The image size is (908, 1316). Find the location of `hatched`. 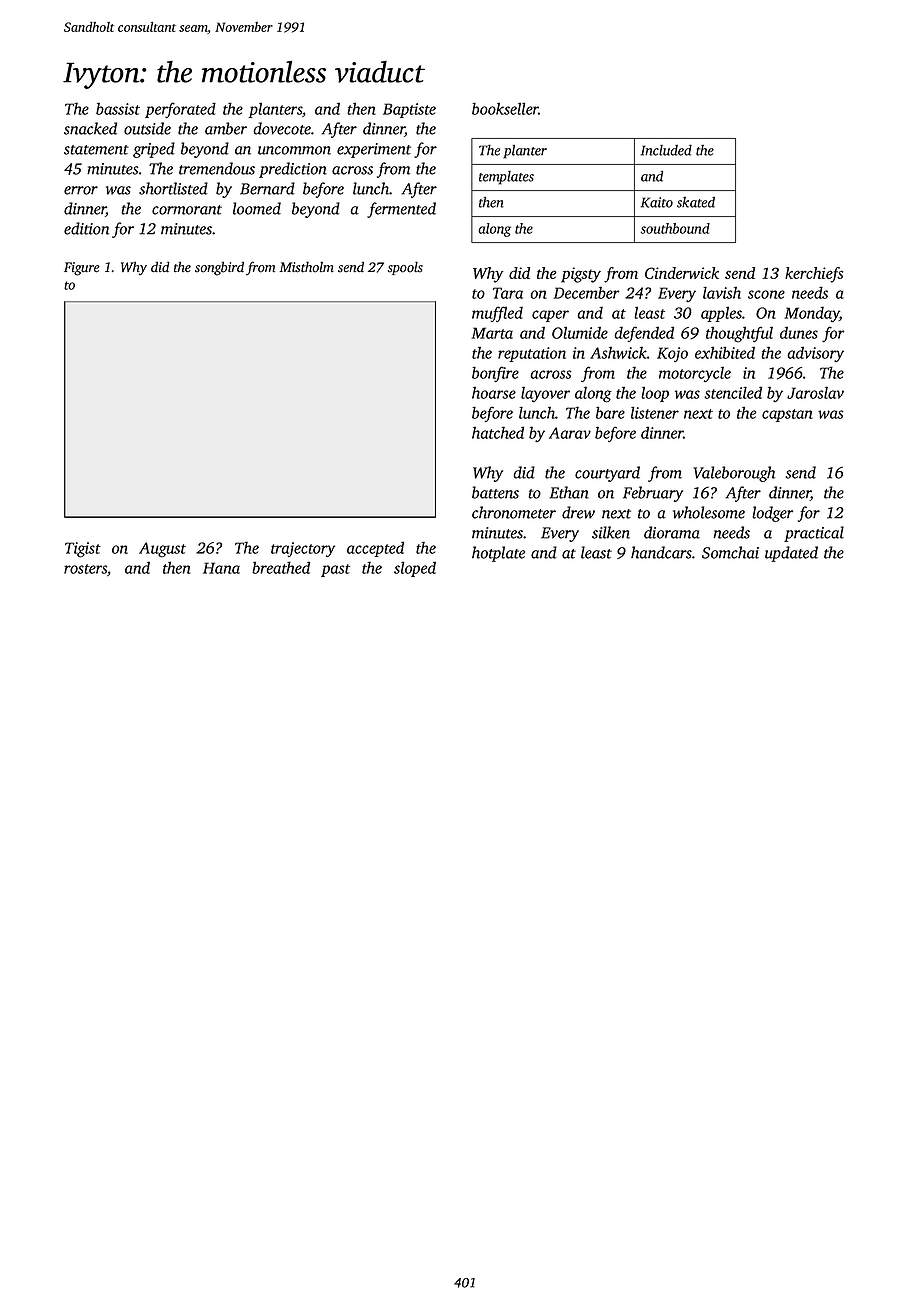

hatched is located at coordinates (498, 432).
